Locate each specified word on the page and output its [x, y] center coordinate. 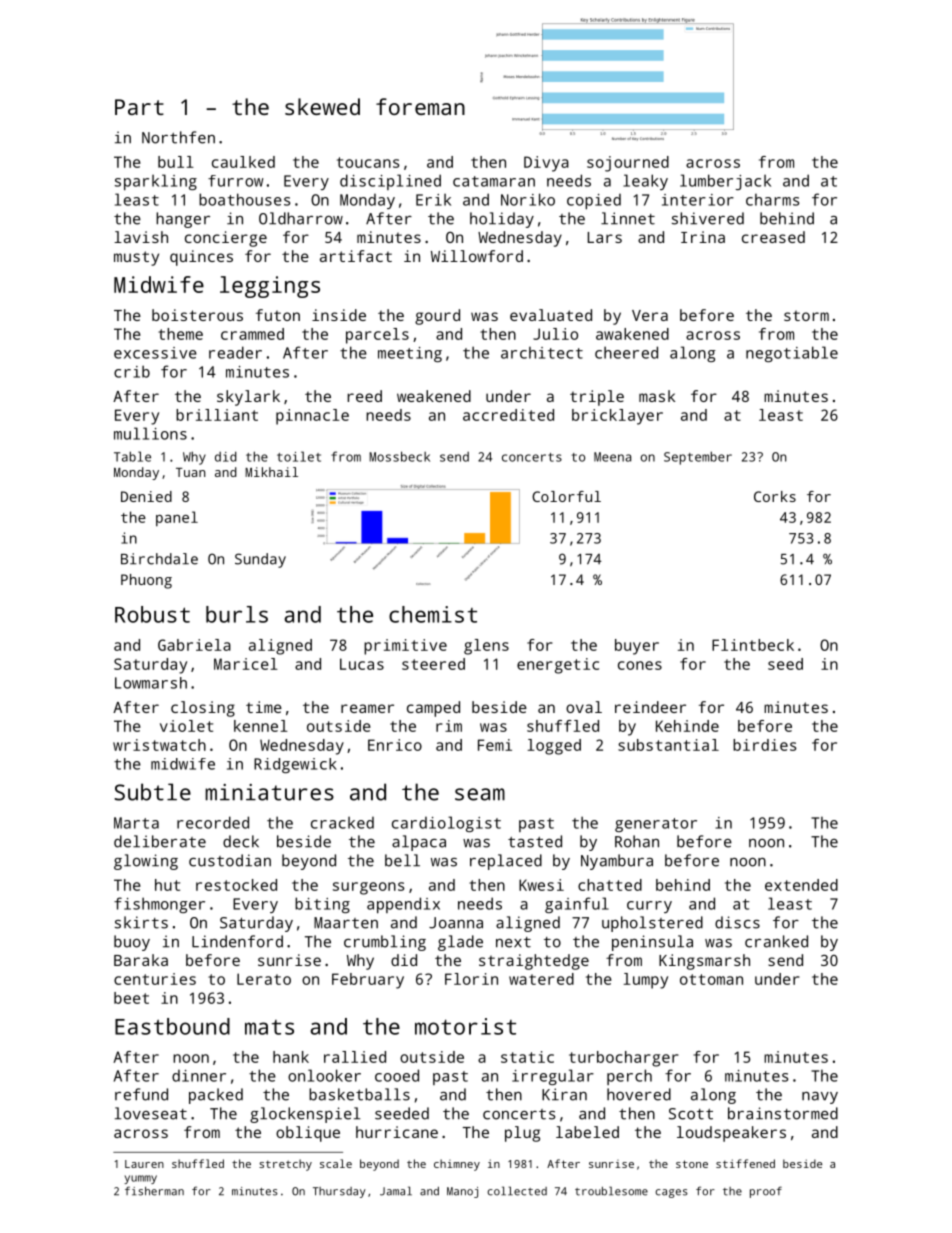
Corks [775, 496]
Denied [146, 496]
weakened [434, 396]
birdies [764, 745]
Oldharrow [301, 218]
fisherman [154, 1191]
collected [517, 1191]
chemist [433, 614]
